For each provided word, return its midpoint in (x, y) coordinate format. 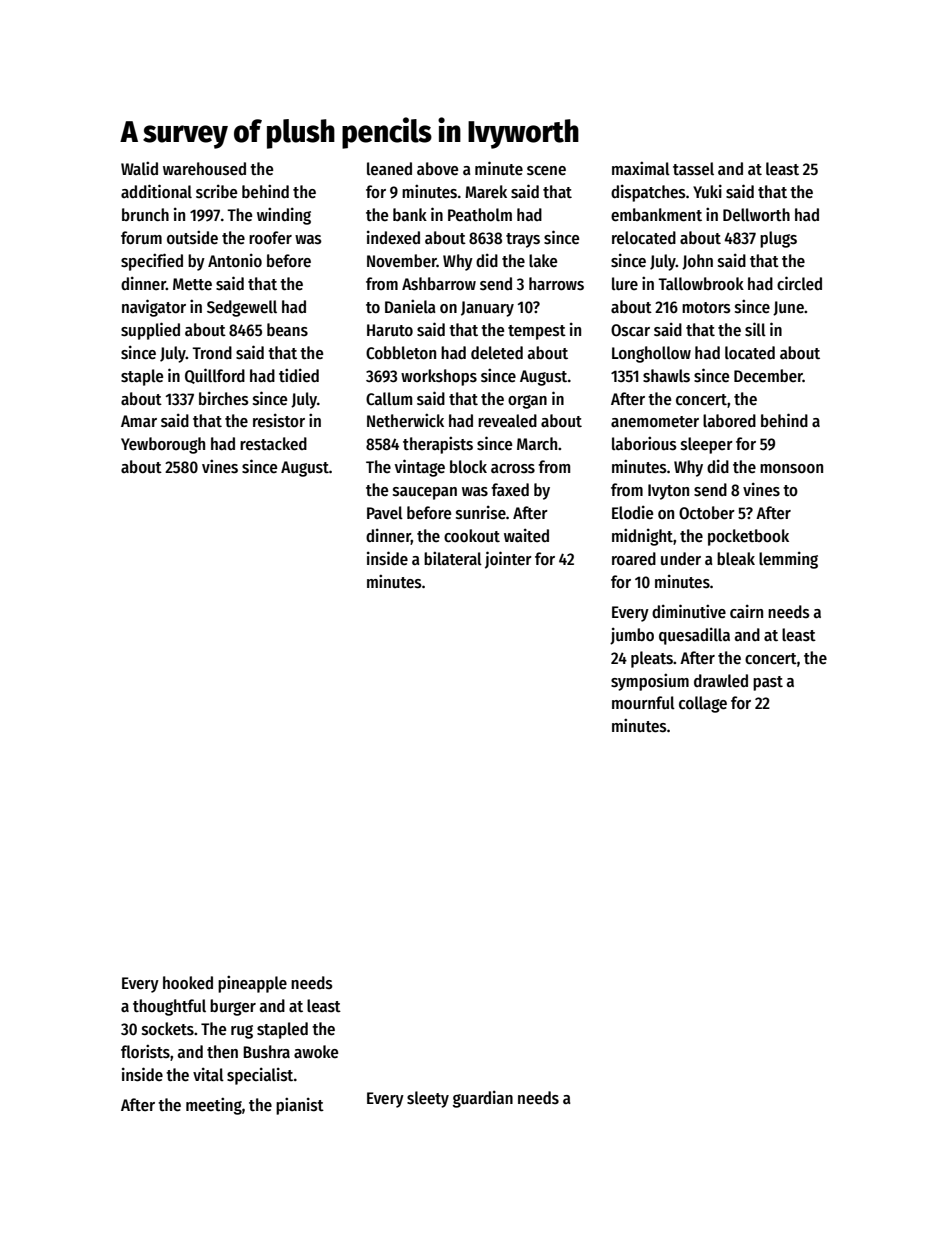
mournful (643, 703)
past (768, 683)
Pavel (385, 513)
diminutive (689, 611)
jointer (508, 560)
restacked (273, 444)
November (402, 261)
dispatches (648, 193)
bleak (736, 559)
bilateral (453, 558)
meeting (214, 1106)
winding (284, 216)
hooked (188, 983)
